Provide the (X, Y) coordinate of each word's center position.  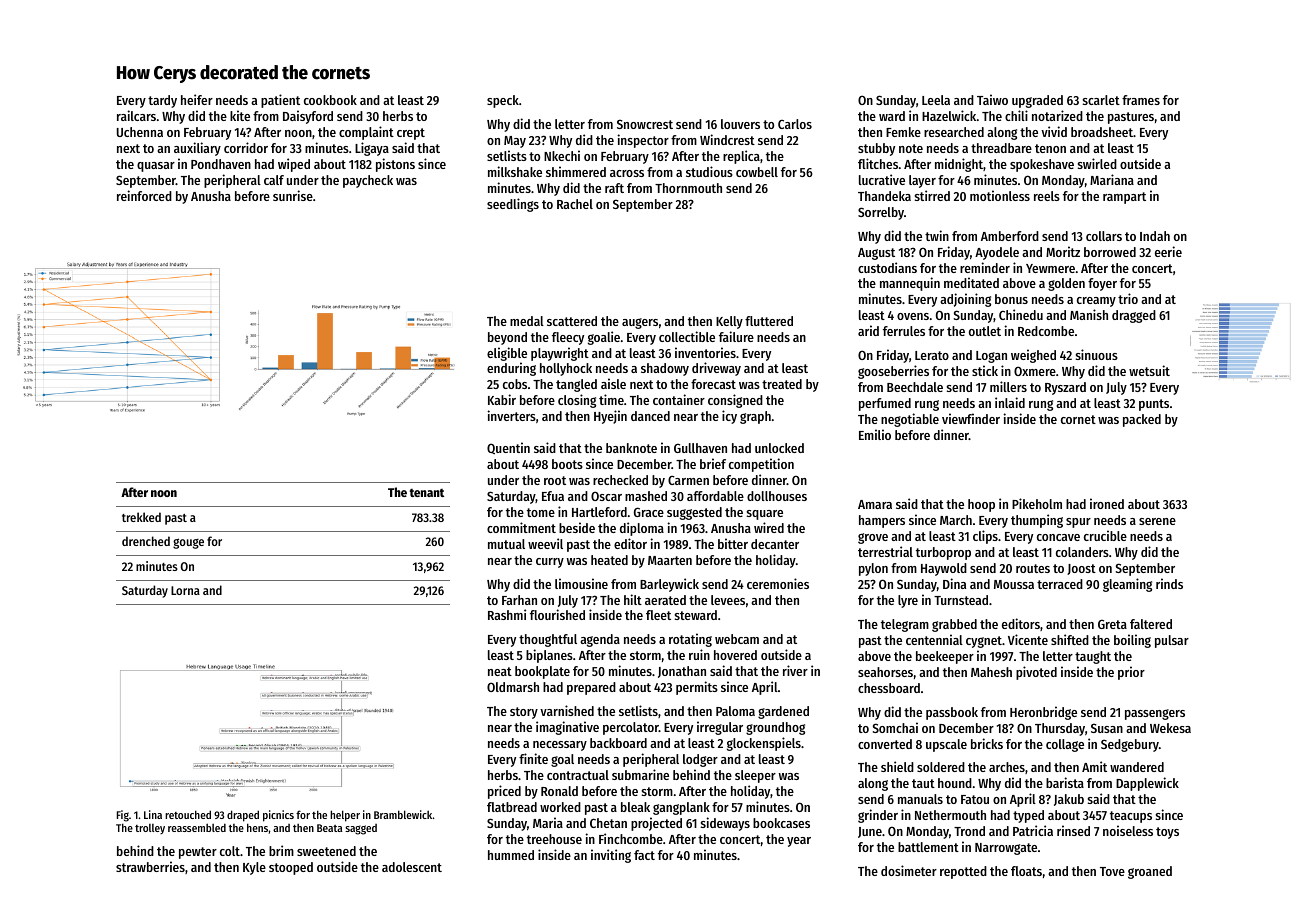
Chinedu (1021, 314)
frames (1141, 100)
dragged (1134, 316)
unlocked (779, 448)
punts (1154, 405)
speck (503, 101)
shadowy (665, 369)
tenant (427, 493)
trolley (150, 829)
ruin (699, 654)
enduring (511, 369)
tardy (162, 101)
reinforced (144, 195)
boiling (1132, 641)
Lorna (185, 590)
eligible (507, 354)
